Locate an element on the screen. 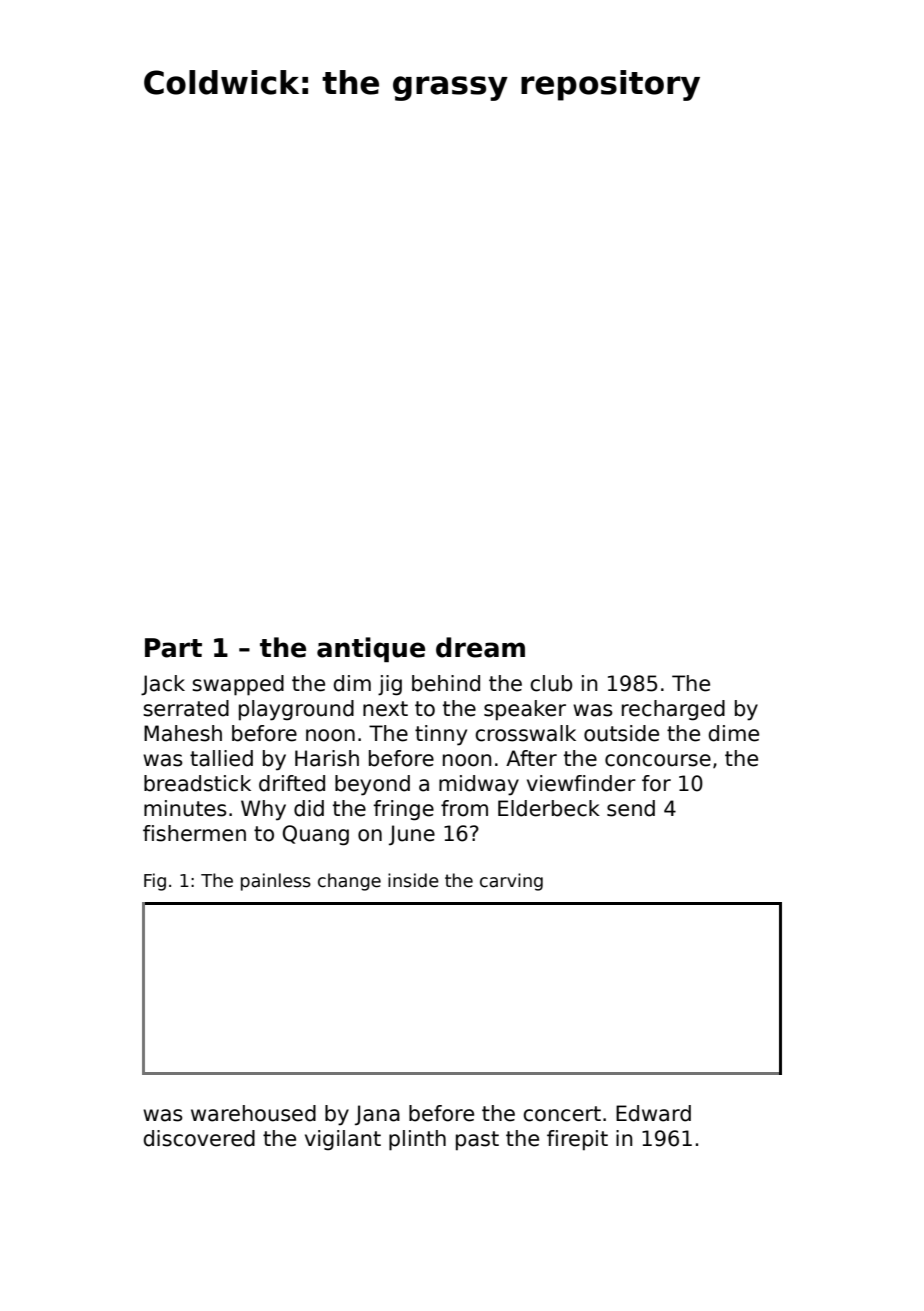 The image size is (924, 1311). June is located at coordinates (412, 835).
